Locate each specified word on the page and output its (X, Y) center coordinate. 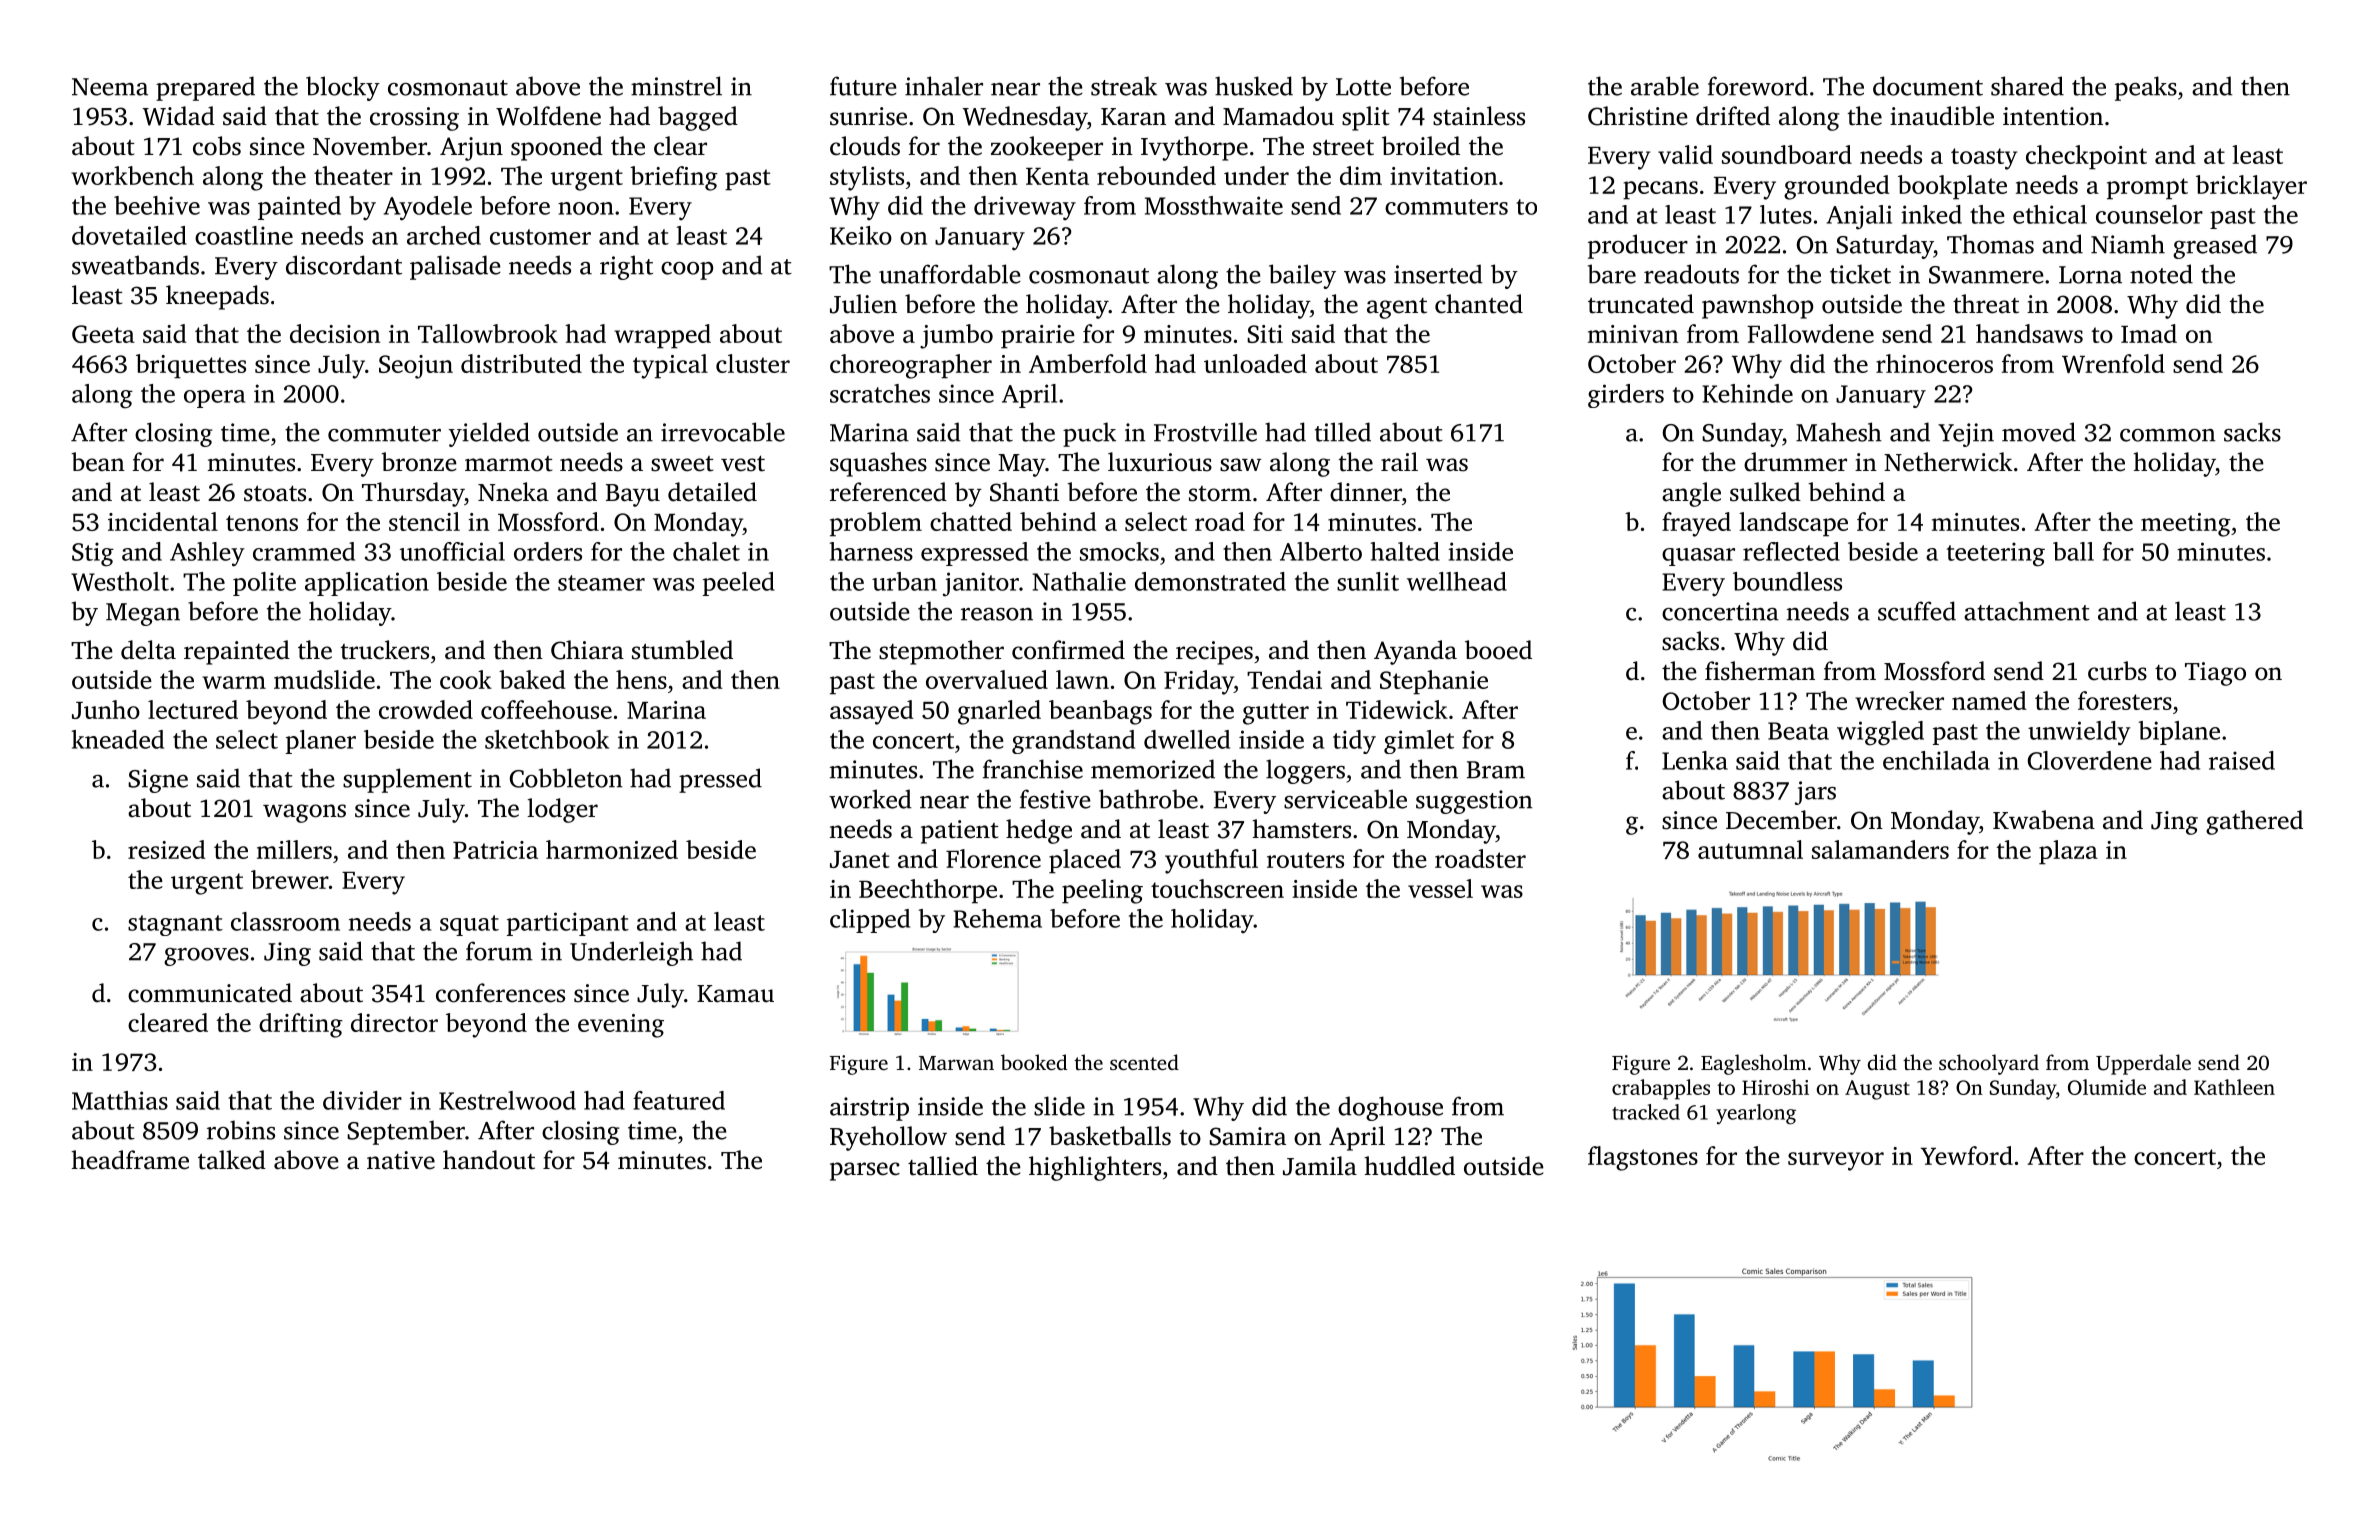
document (1928, 86)
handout (489, 1160)
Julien (863, 304)
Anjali (1859, 217)
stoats (275, 494)
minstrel (676, 86)
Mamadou (1278, 116)
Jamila (1320, 1166)
